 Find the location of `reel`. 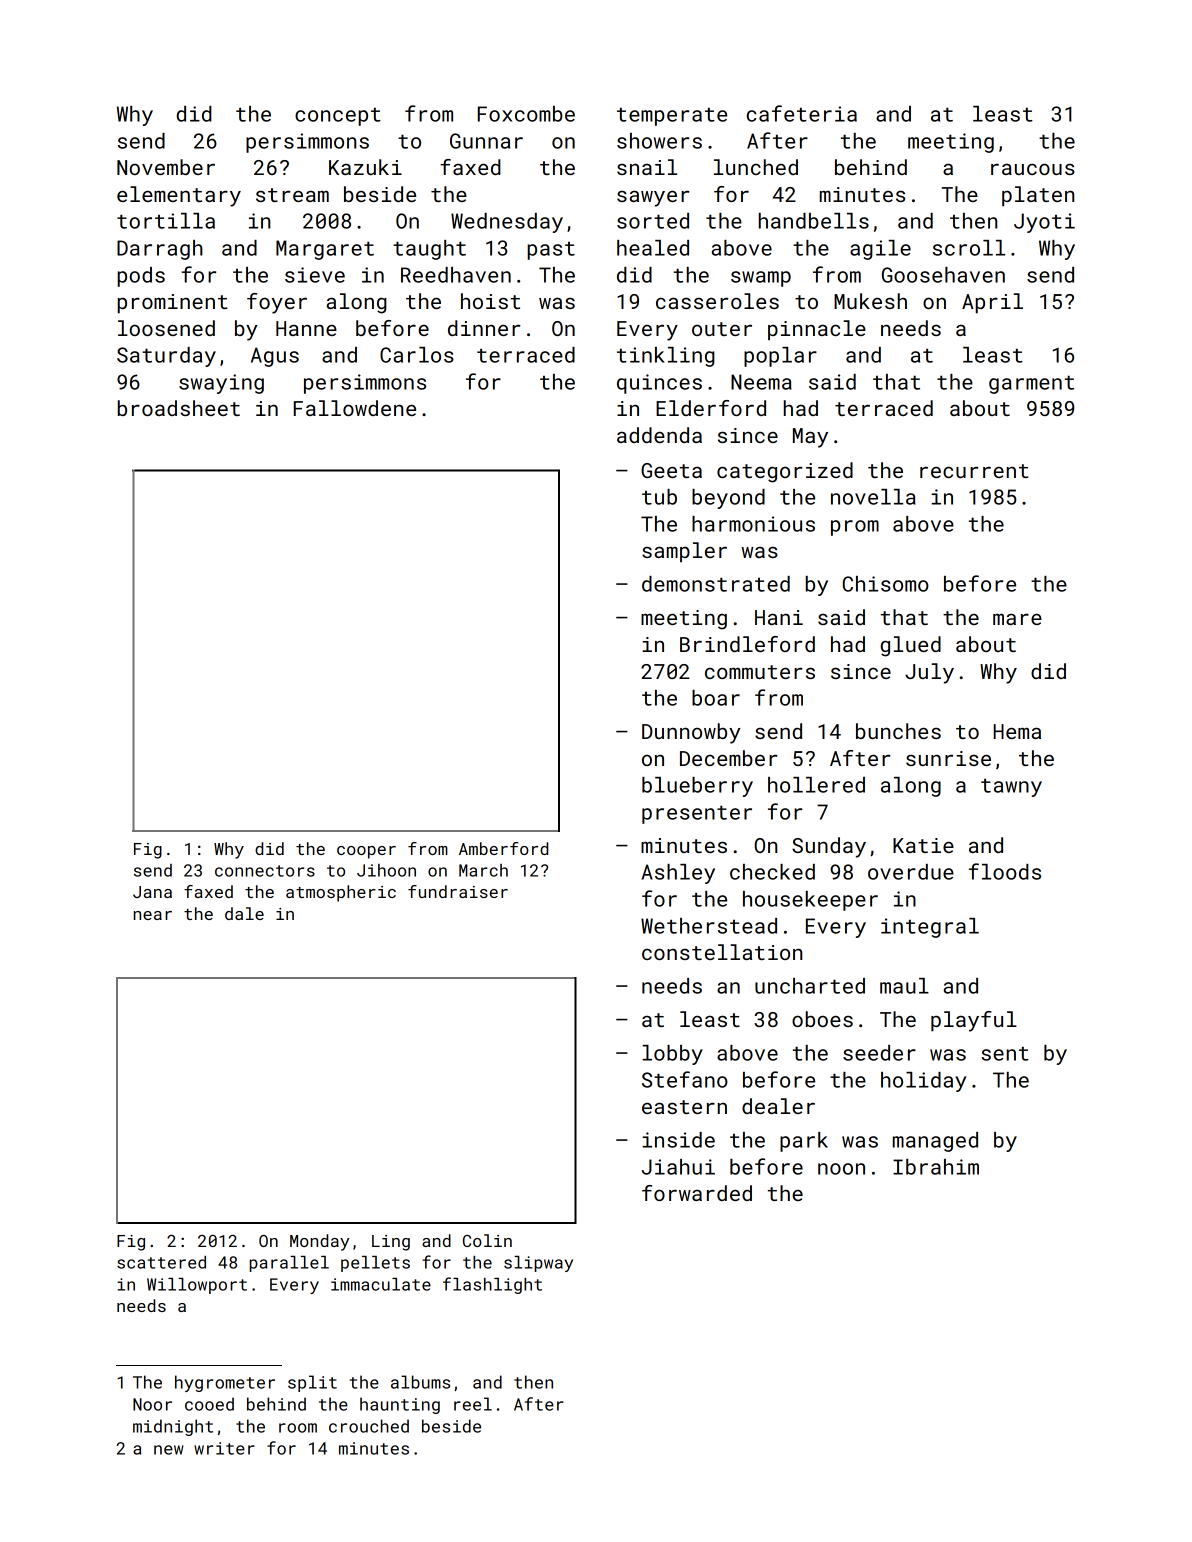

reel is located at coordinates (473, 1404).
